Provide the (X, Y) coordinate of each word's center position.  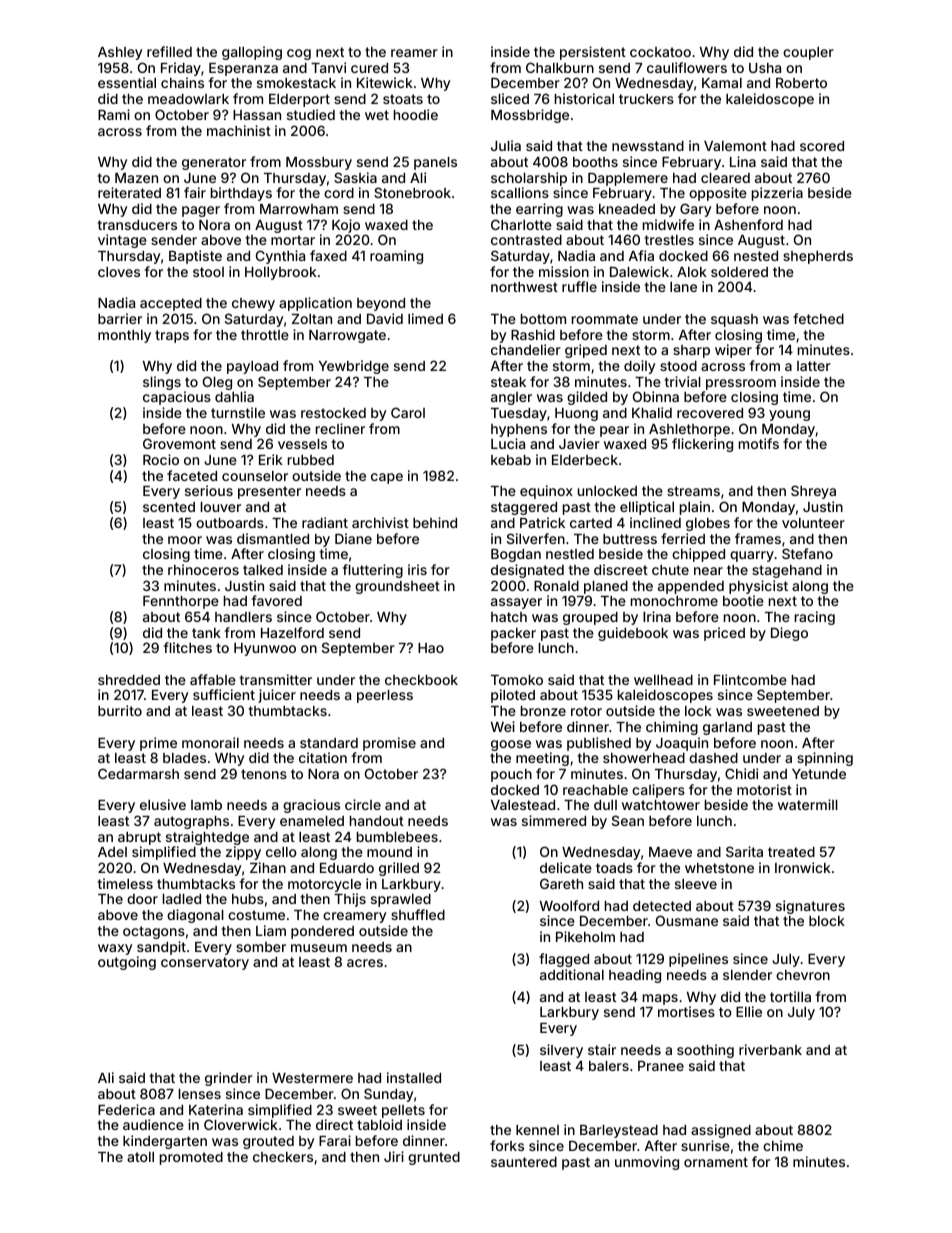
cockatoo (660, 52)
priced (724, 634)
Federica (126, 1109)
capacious (177, 398)
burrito (120, 710)
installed (414, 1077)
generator (214, 163)
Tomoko (517, 680)
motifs (759, 443)
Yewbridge (354, 367)
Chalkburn (560, 67)
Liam (271, 930)
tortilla (790, 996)
